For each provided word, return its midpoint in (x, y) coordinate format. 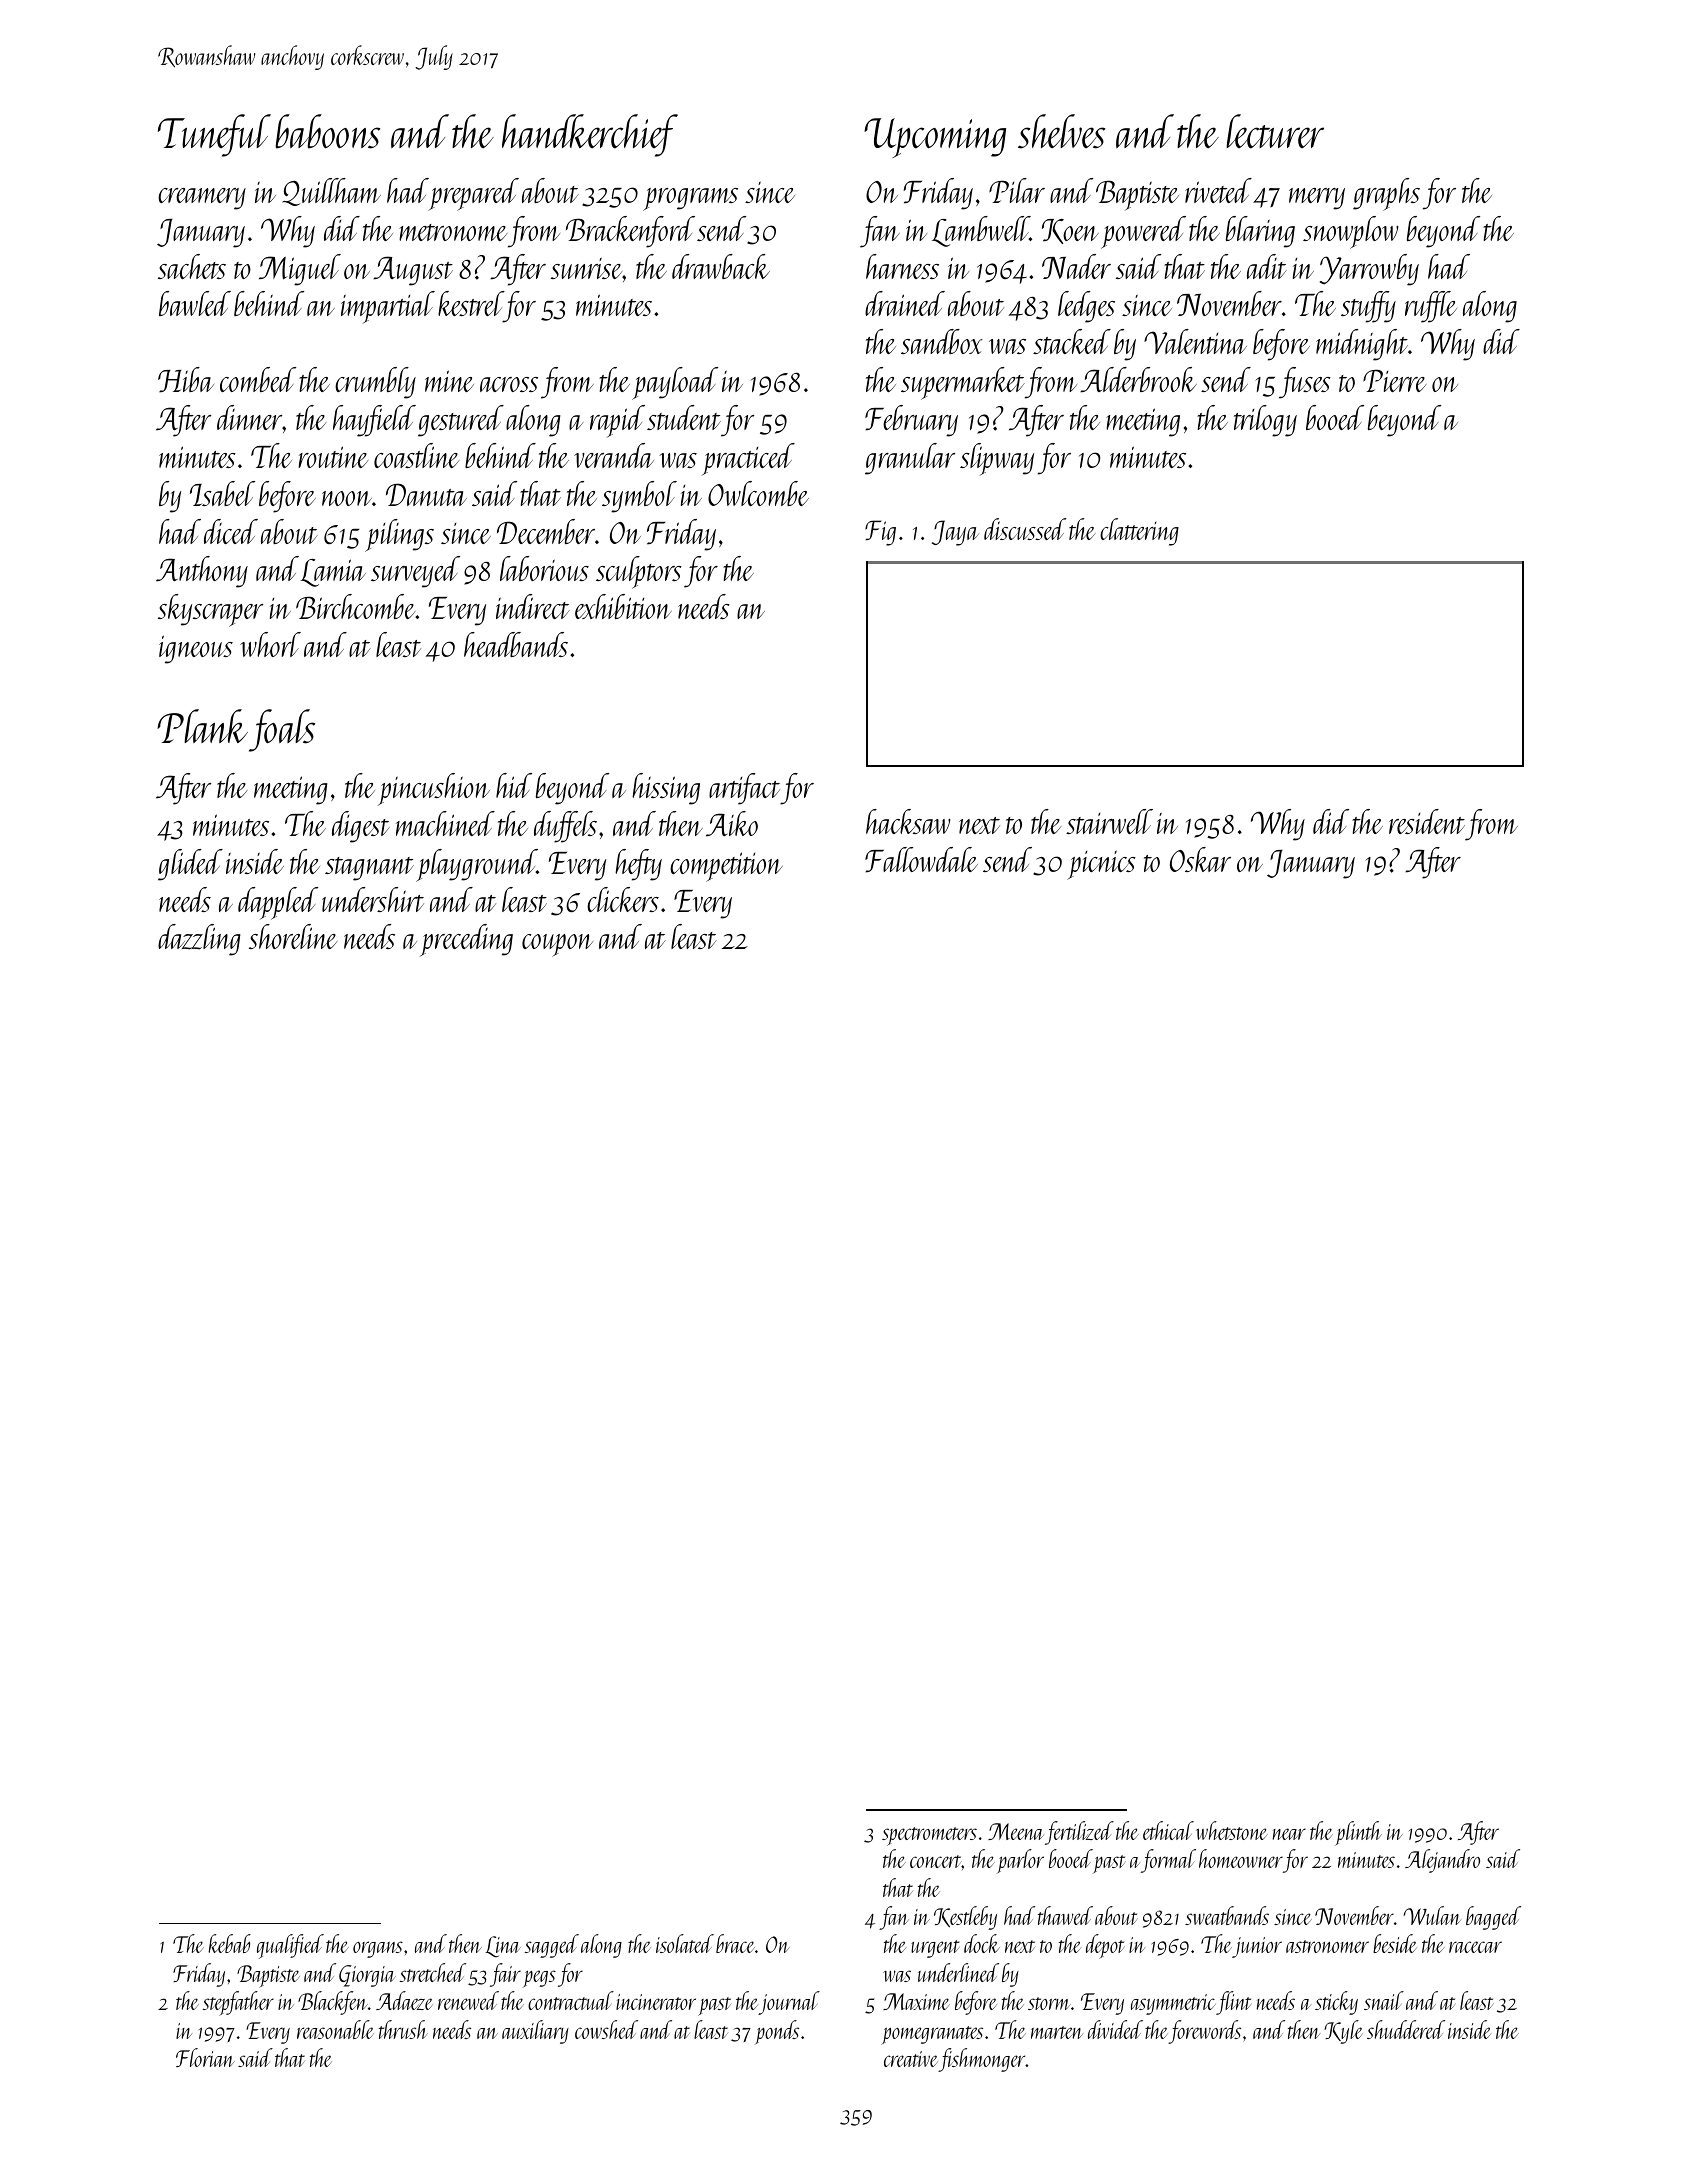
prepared (474, 194)
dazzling (199, 940)
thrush (403, 2029)
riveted (1218, 190)
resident (1427, 821)
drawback (721, 266)
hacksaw (908, 821)
